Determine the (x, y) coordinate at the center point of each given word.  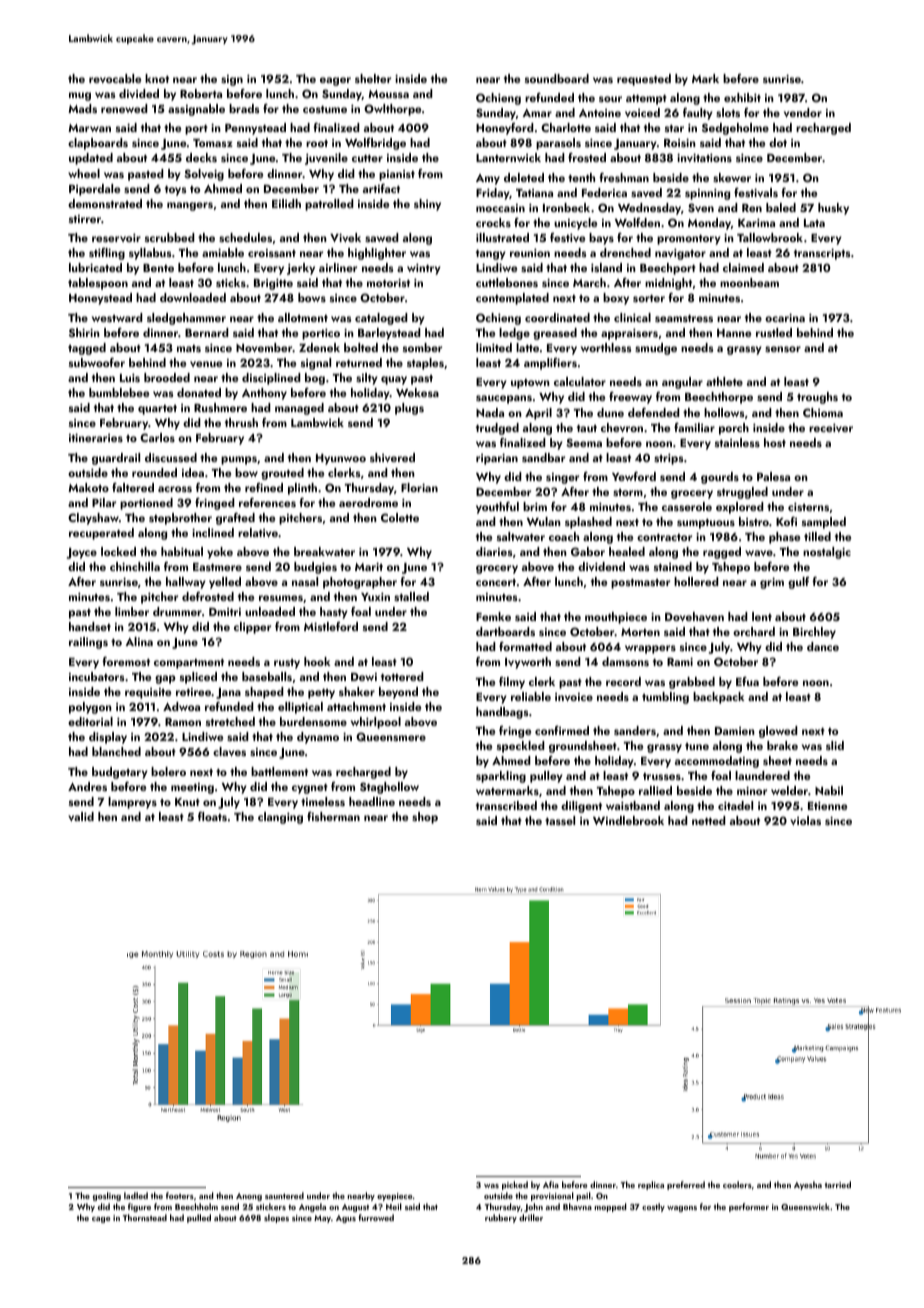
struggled (742, 493)
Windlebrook (628, 820)
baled (781, 207)
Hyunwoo (341, 459)
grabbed (692, 683)
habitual (182, 551)
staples (425, 364)
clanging (280, 818)
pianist (397, 175)
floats (212, 816)
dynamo (318, 738)
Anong (249, 1197)
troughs (817, 398)
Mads (82, 108)
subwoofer (97, 362)
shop (425, 818)
